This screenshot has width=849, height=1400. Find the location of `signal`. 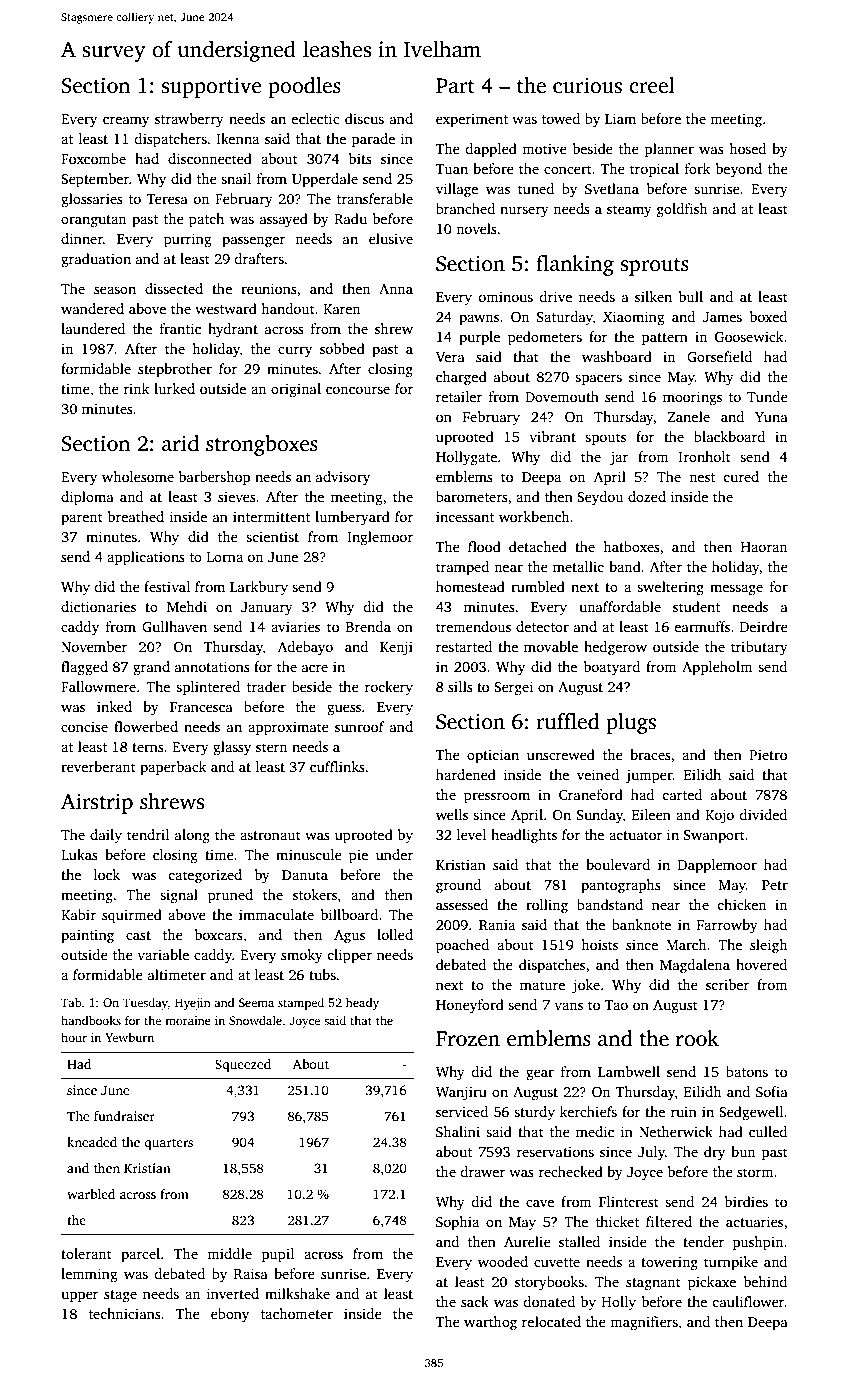

signal is located at coordinates (179, 896).
